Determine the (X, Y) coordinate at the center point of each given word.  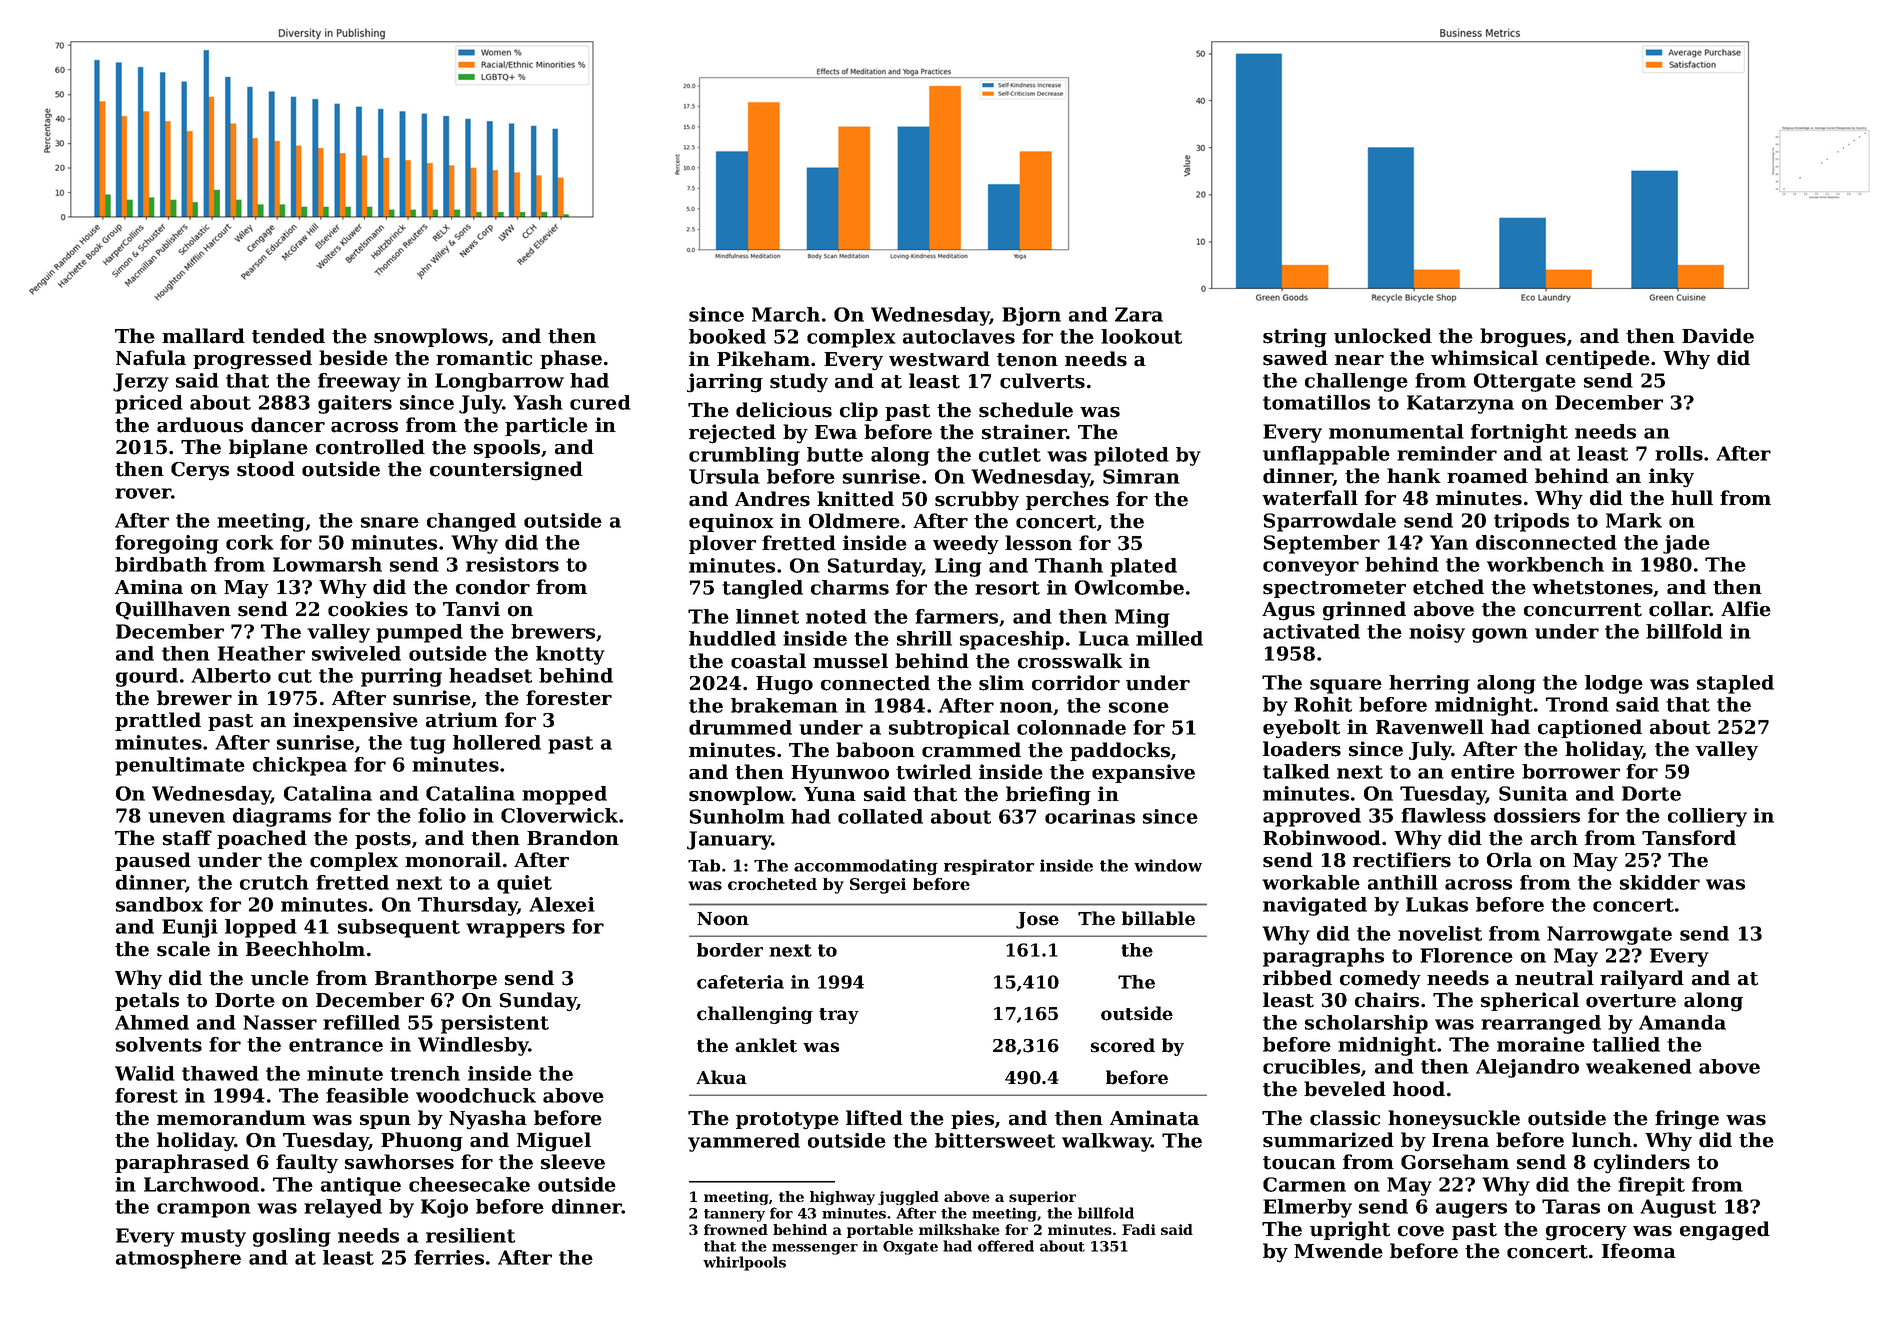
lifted (874, 1118)
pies (972, 1119)
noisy (1437, 633)
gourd (147, 677)
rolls (1679, 453)
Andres (772, 499)
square (1346, 686)
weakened (1639, 1066)
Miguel (554, 1142)
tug (428, 745)
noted (836, 616)
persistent (495, 1024)
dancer (288, 425)
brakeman (784, 705)
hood (1419, 1089)
